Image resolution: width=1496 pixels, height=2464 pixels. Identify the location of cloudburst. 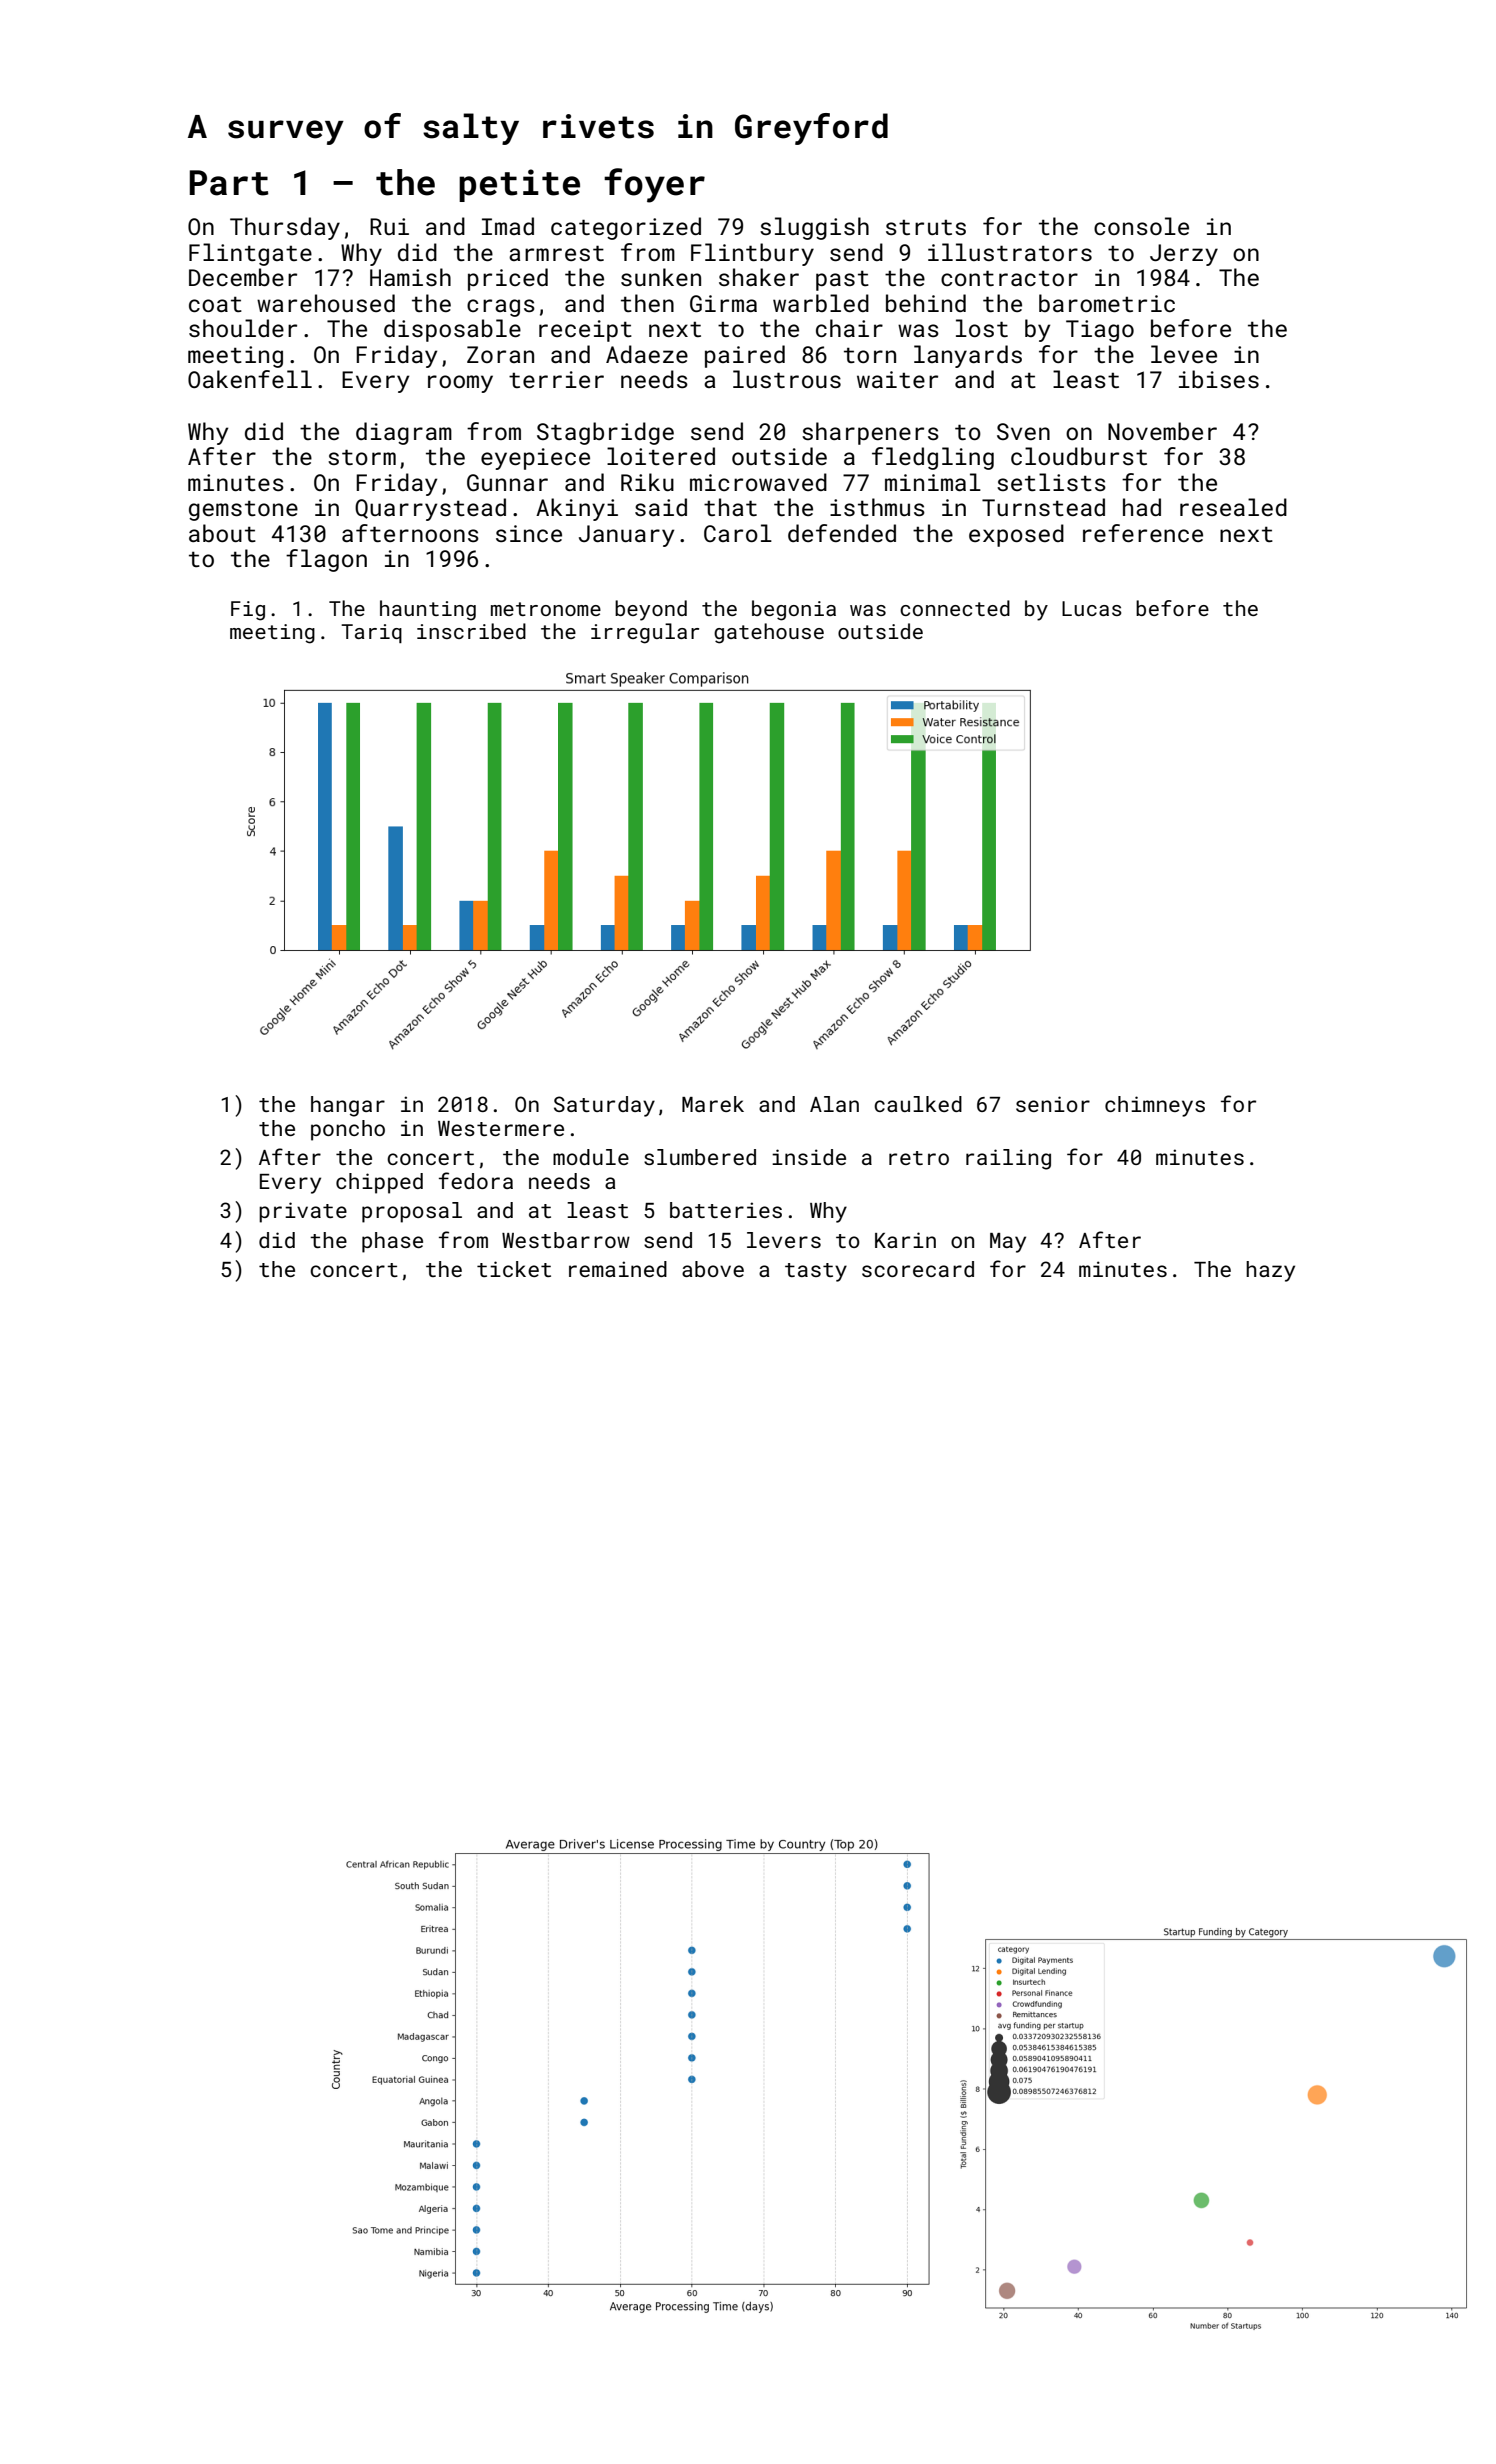
(1079, 456).
